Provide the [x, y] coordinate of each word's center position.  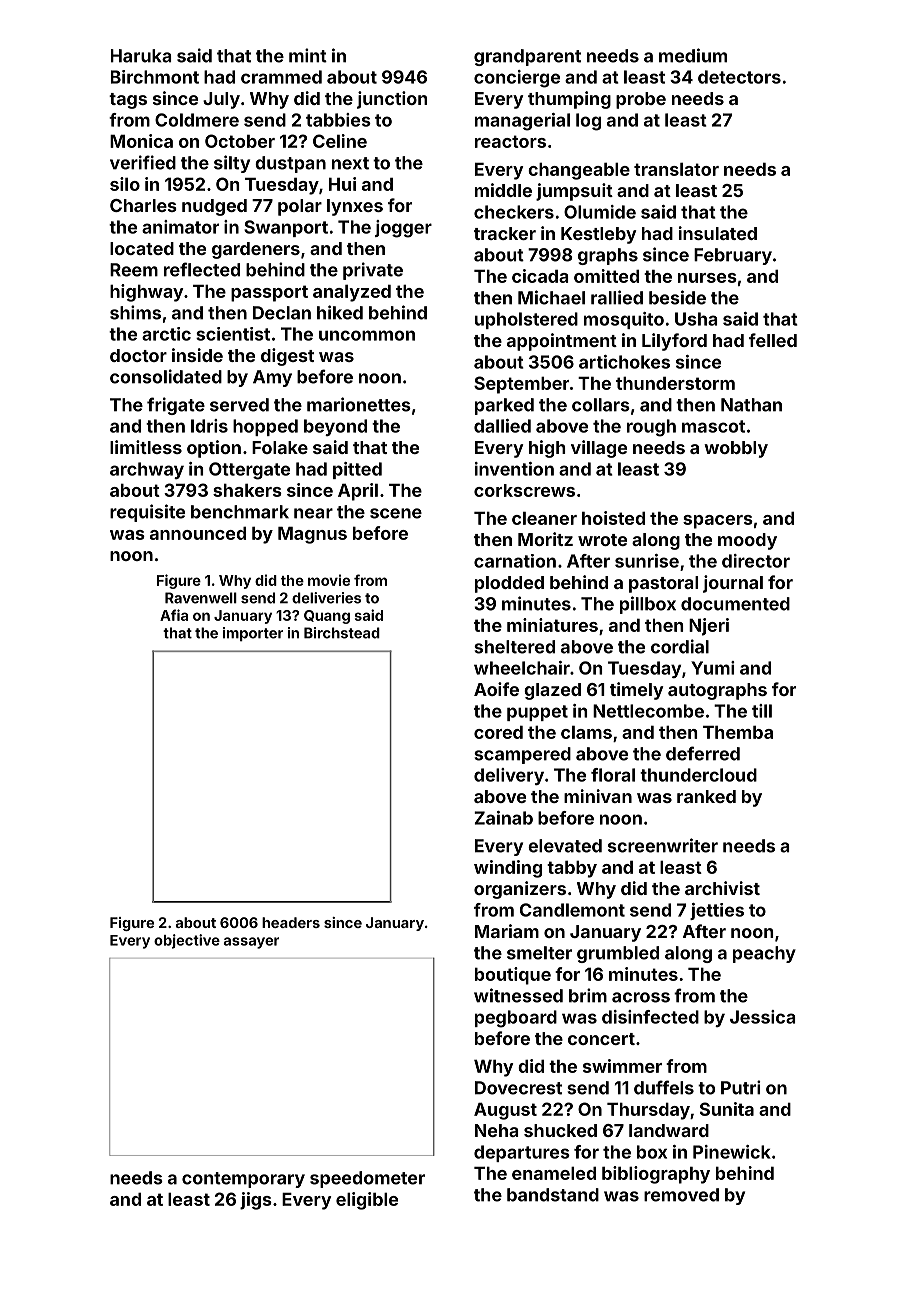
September [521, 385]
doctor [138, 355]
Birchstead [342, 633]
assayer [251, 943]
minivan [598, 796]
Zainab [503, 818]
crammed [281, 77]
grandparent [527, 57]
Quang [327, 617]
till [762, 711]
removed [681, 1195]
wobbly [736, 449]
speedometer [367, 1179]
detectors [739, 77]
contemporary [243, 1180]
